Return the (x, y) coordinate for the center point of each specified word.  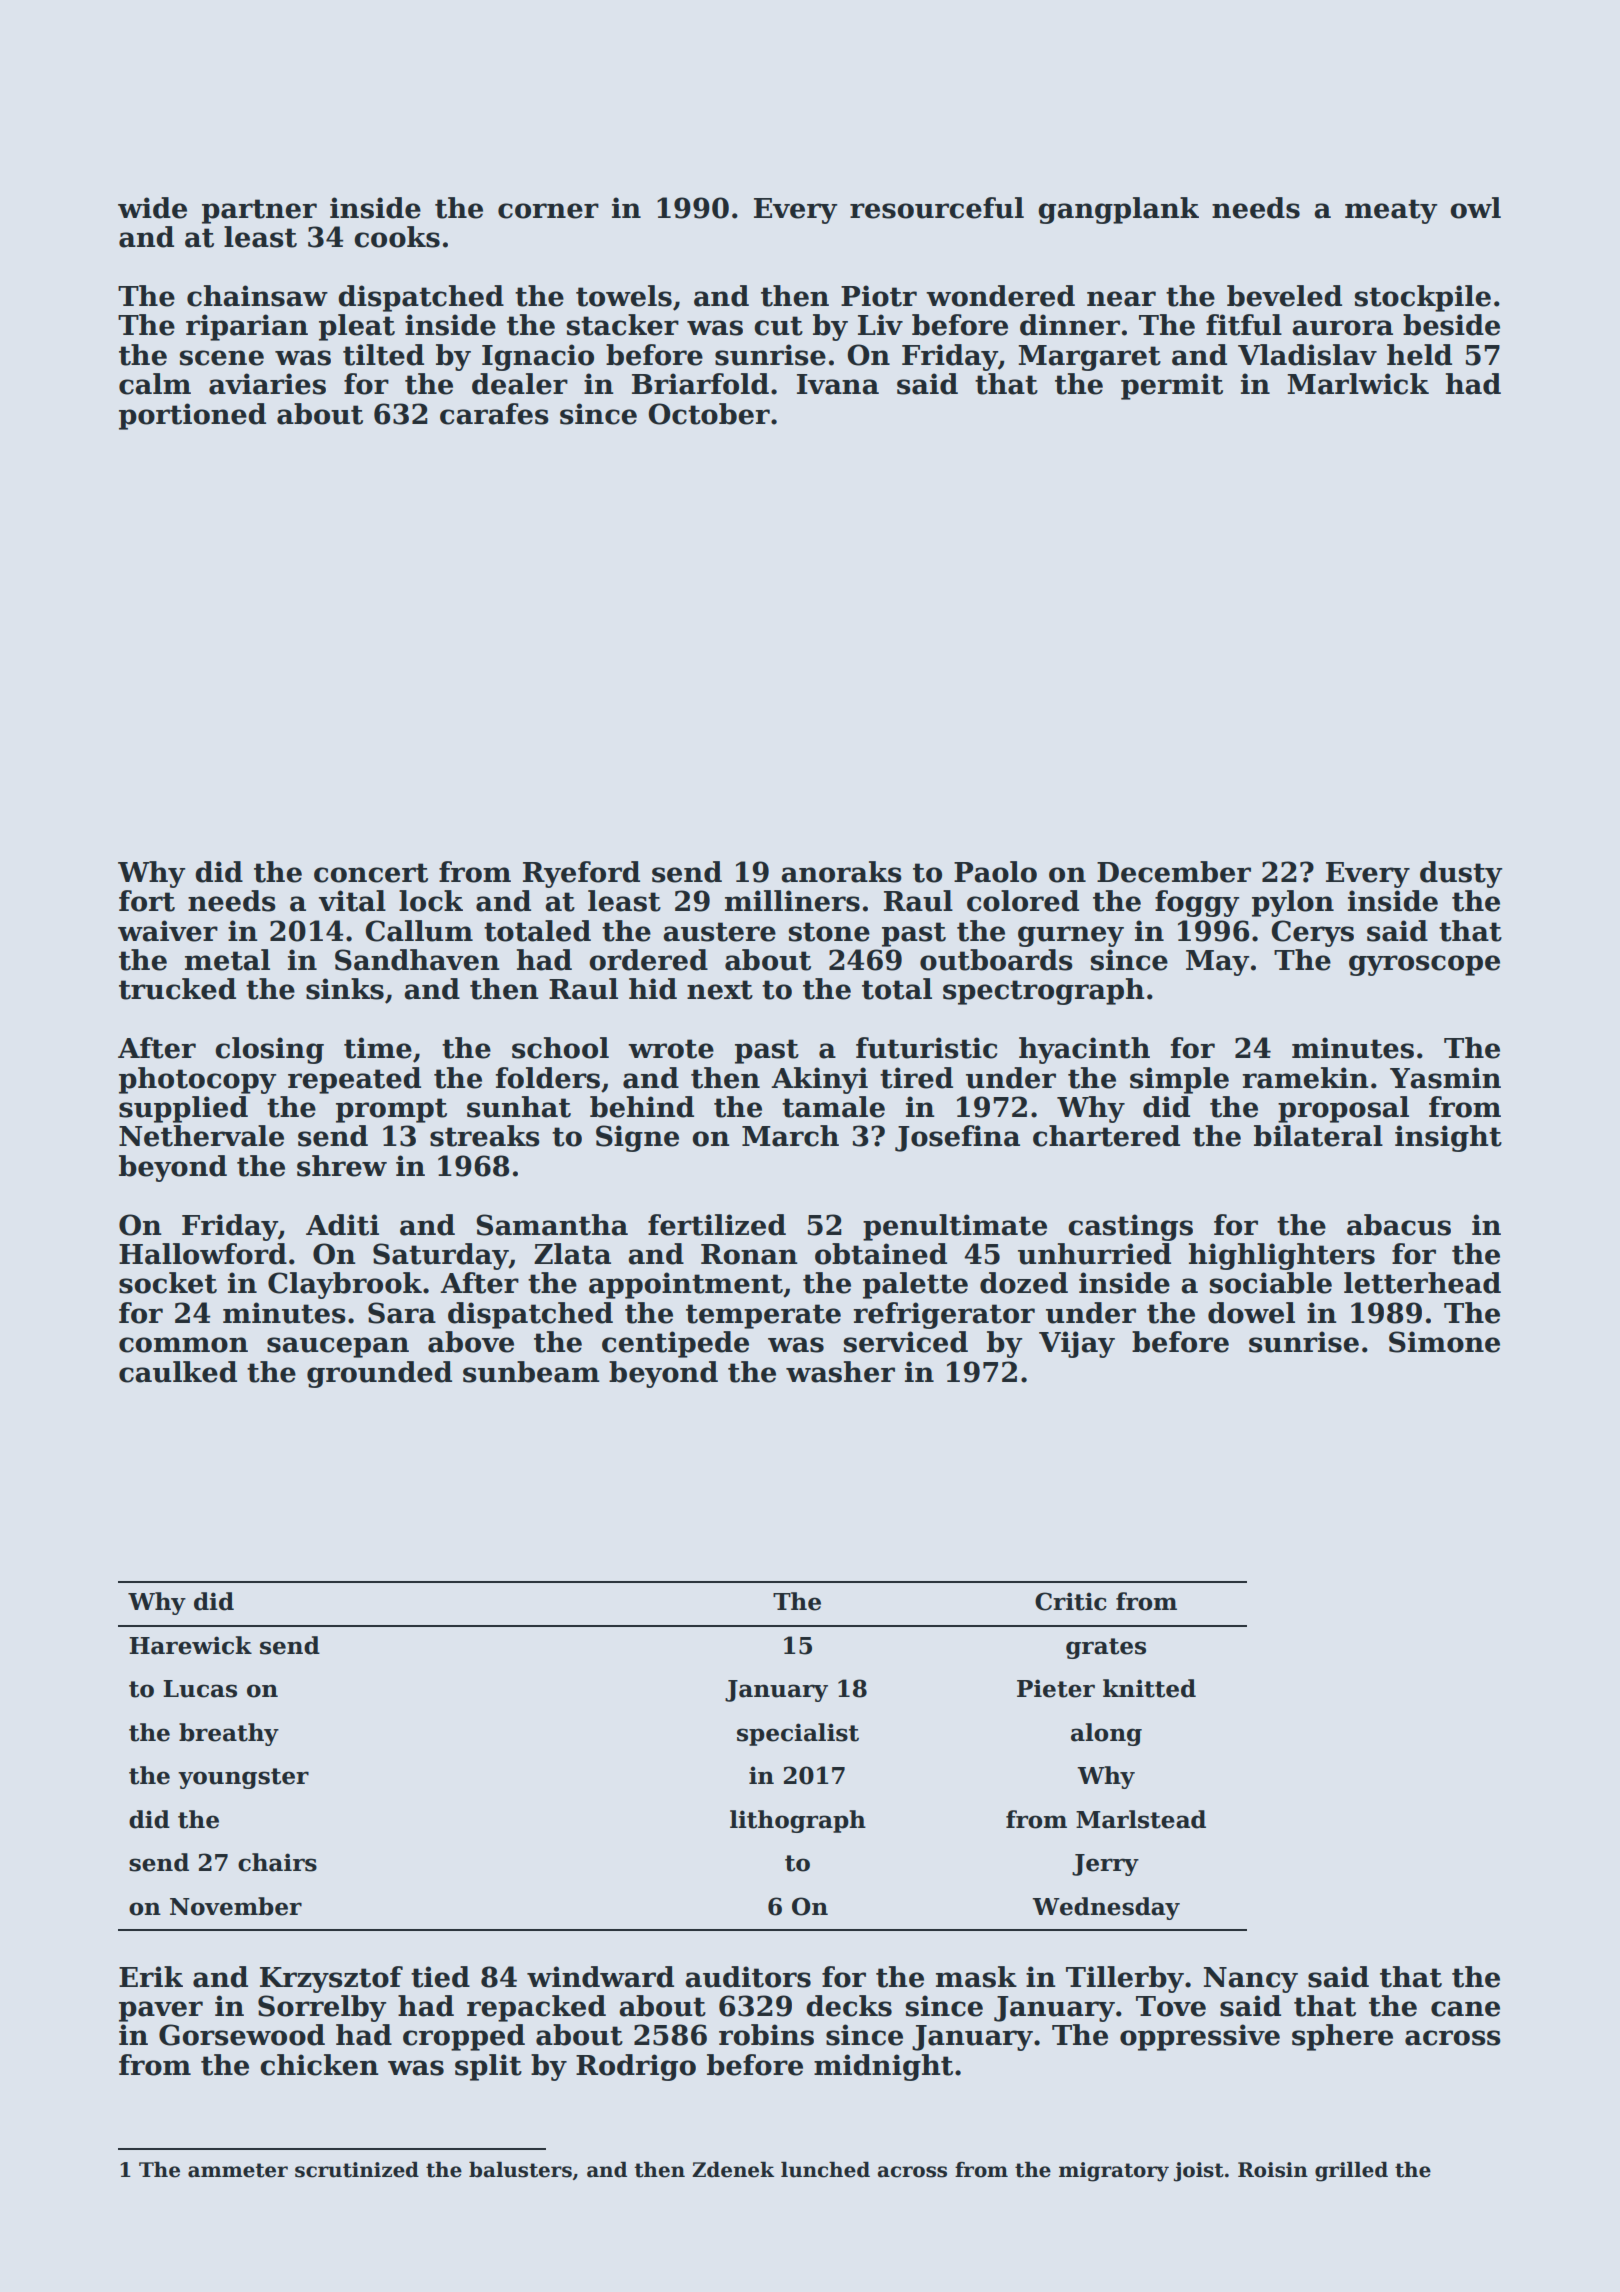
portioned (192, 416)
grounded (379, 1374)
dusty (1461, 874)
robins (766, 2035)
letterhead (1422, 1283)
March (790, 1136)
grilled (1351, 2171)
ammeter (238, 2170)
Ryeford (581, 874)
